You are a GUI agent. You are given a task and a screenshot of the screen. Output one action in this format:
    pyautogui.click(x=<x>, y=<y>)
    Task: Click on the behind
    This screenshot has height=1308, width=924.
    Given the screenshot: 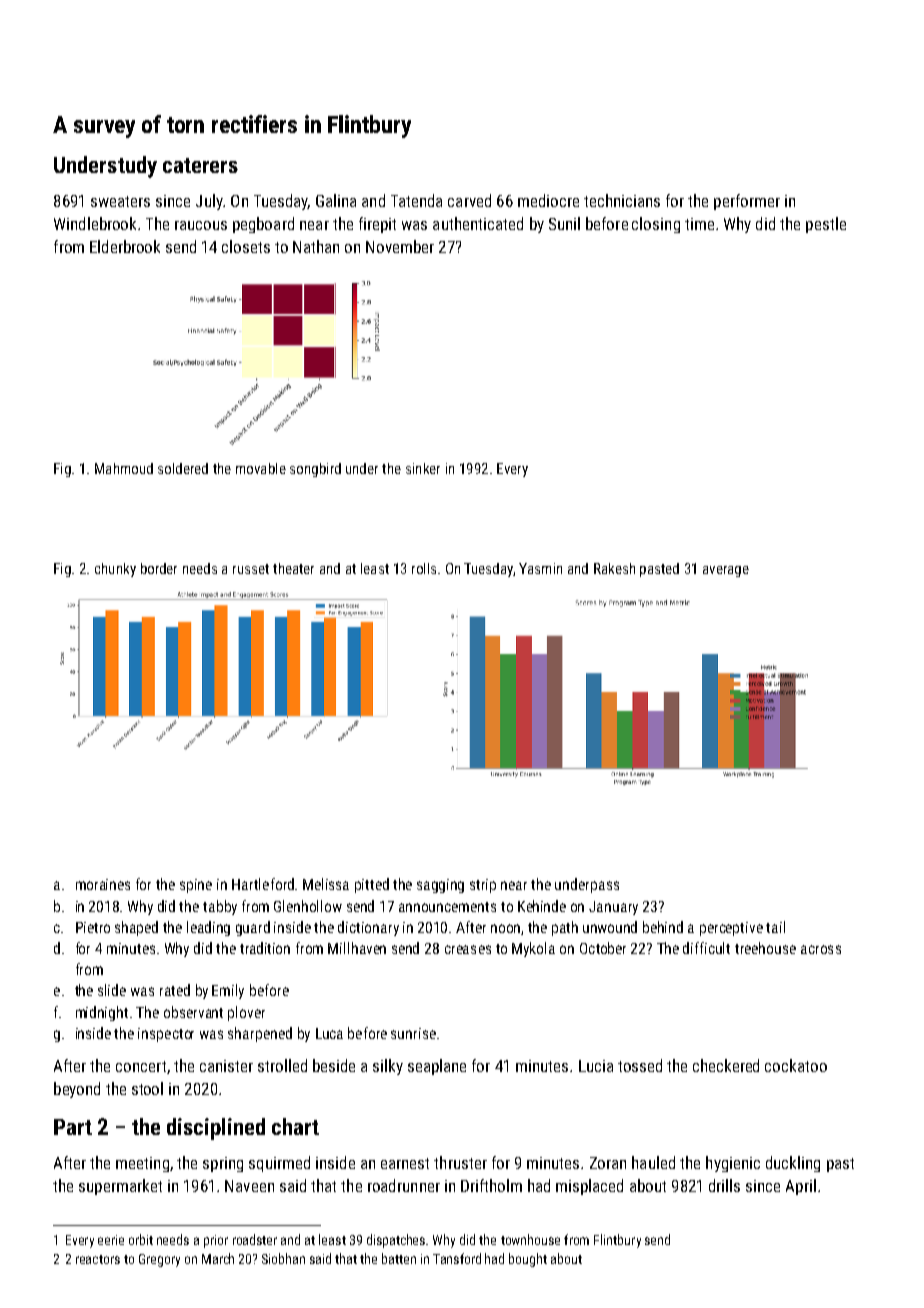 What is the action you would take?
    pyautogui.click(x=663, y=927)
